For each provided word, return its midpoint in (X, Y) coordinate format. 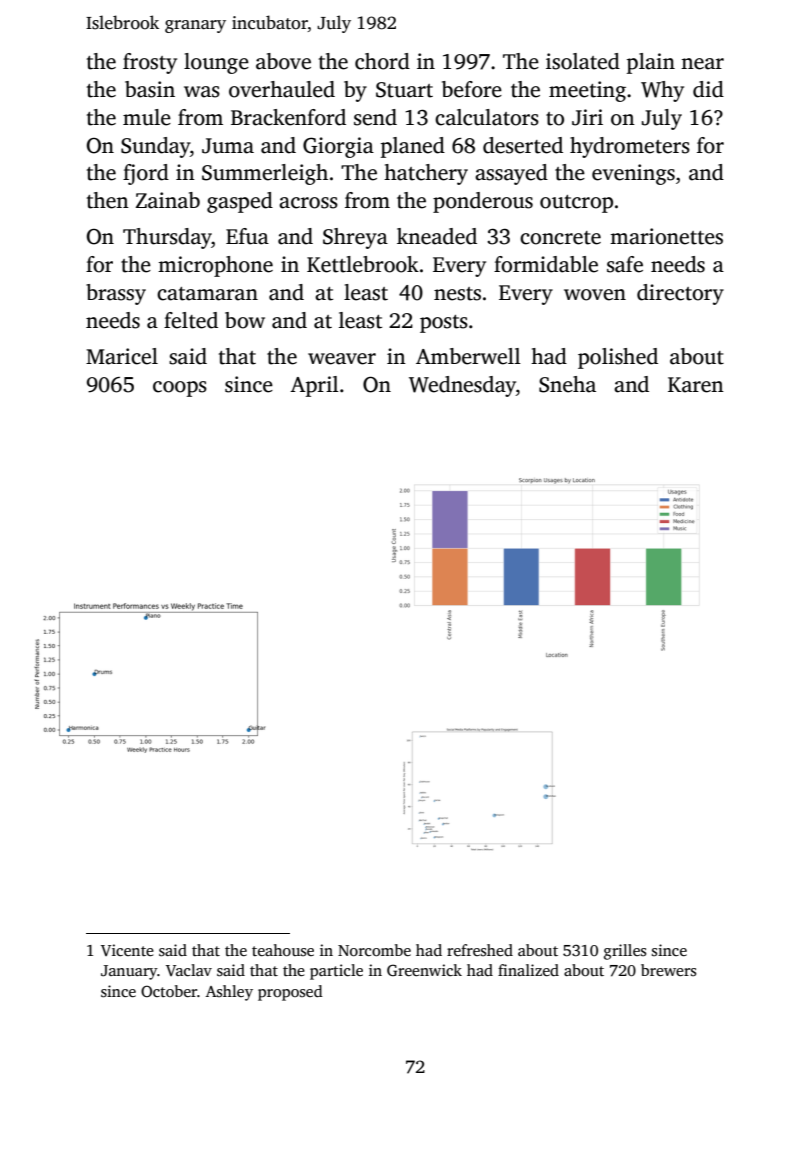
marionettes (666, 236)
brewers (668, 970)
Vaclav (189, 970)
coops (180, 389)
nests (457, 294)
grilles (625, 952)
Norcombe (374, 950)
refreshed (480, 950)
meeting (587, 91)
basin (150, 89)
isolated (583, 61)
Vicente (127, 950)
